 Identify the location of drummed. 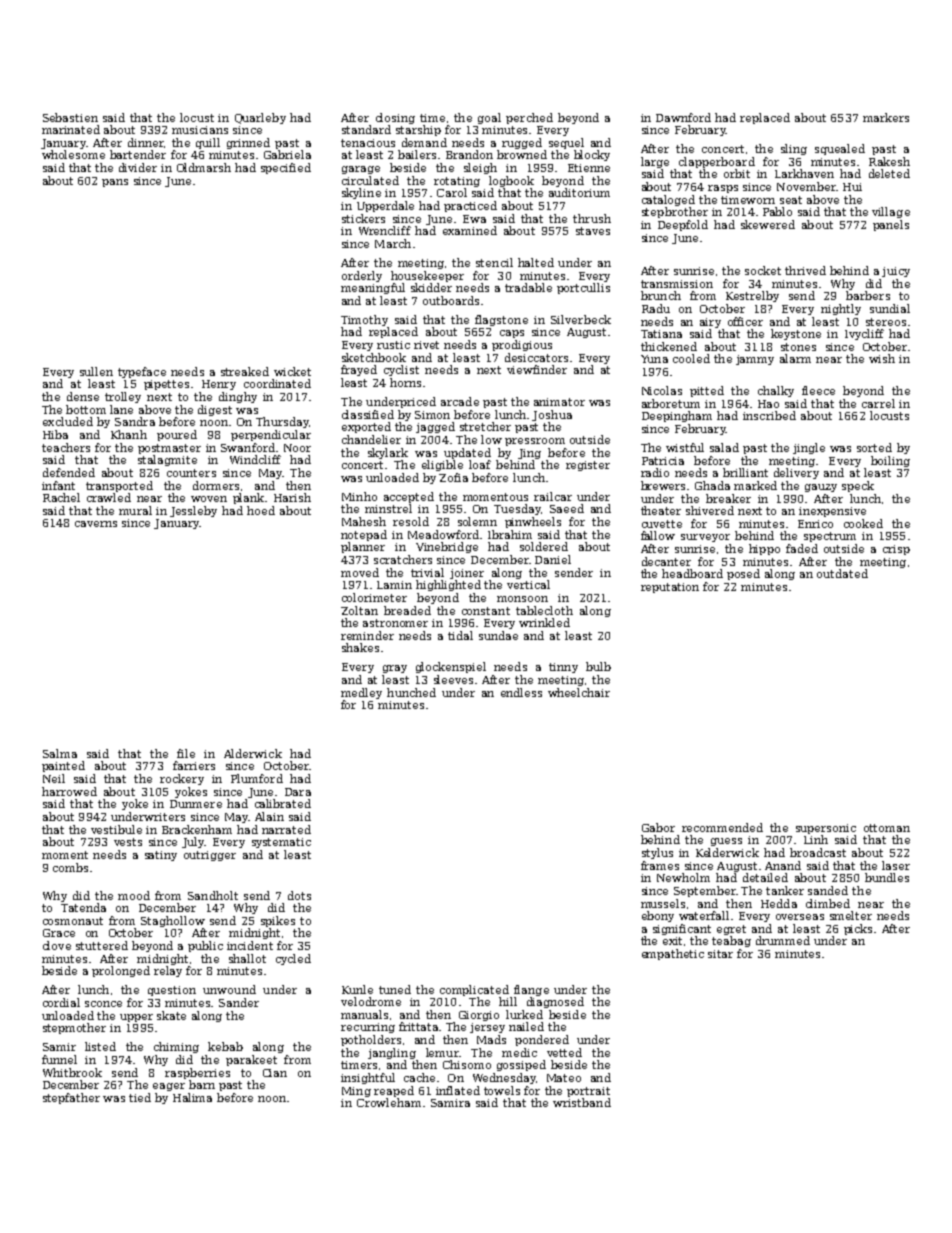
(783, 940).
